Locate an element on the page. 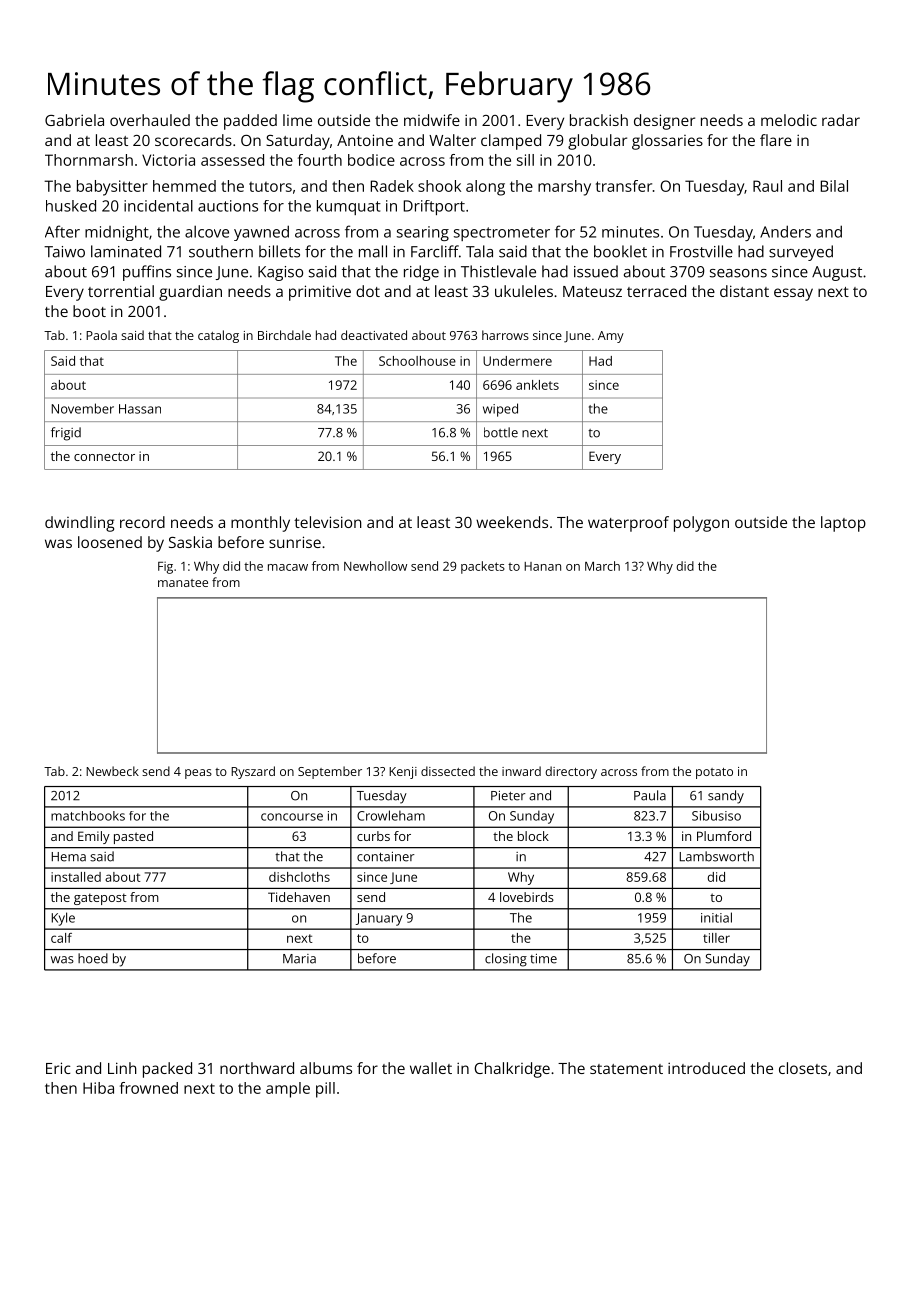  wallet is located at coordinates (431, 1068).
